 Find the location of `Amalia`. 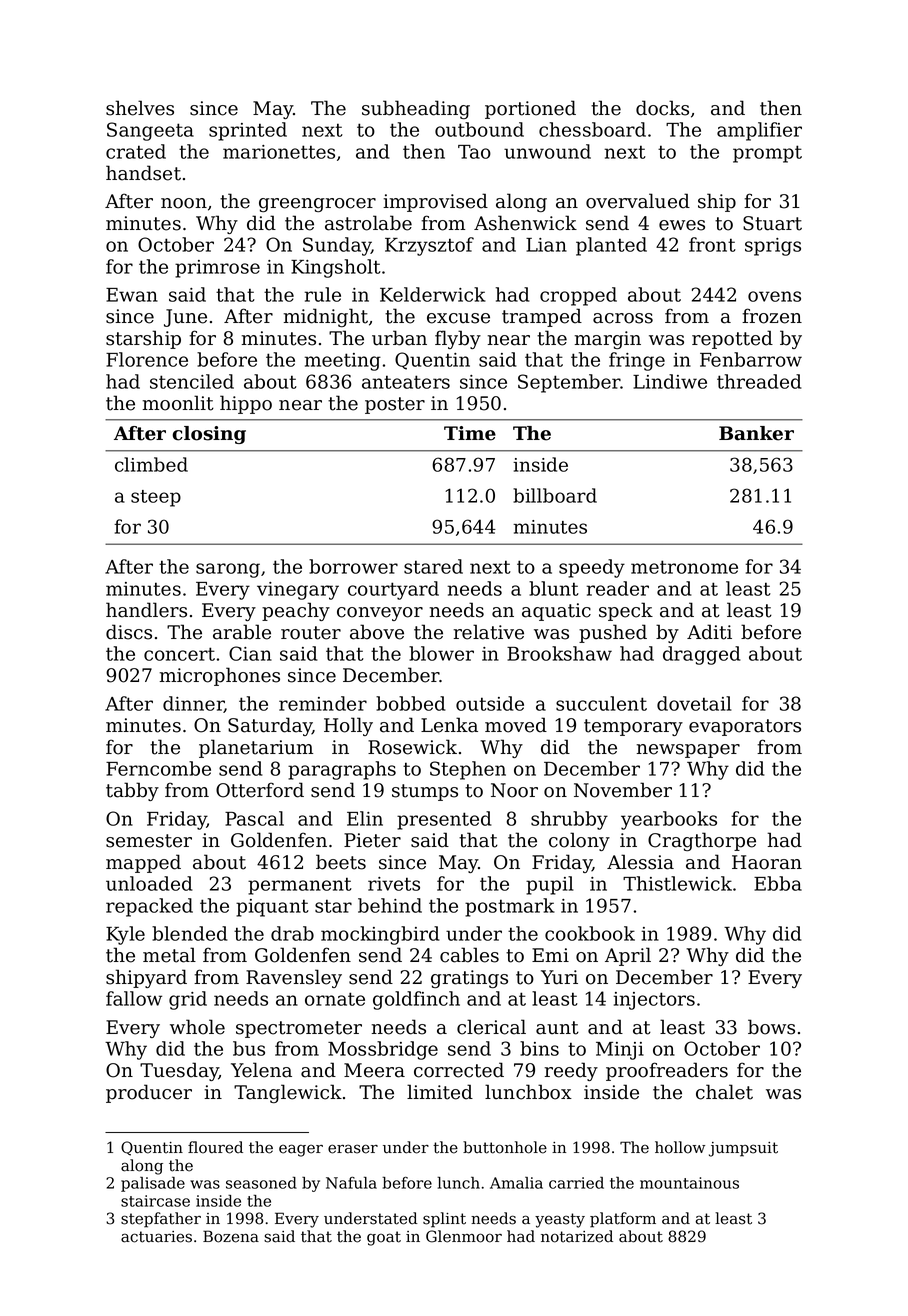

Amalia is located at coordinates (516, 1183).
